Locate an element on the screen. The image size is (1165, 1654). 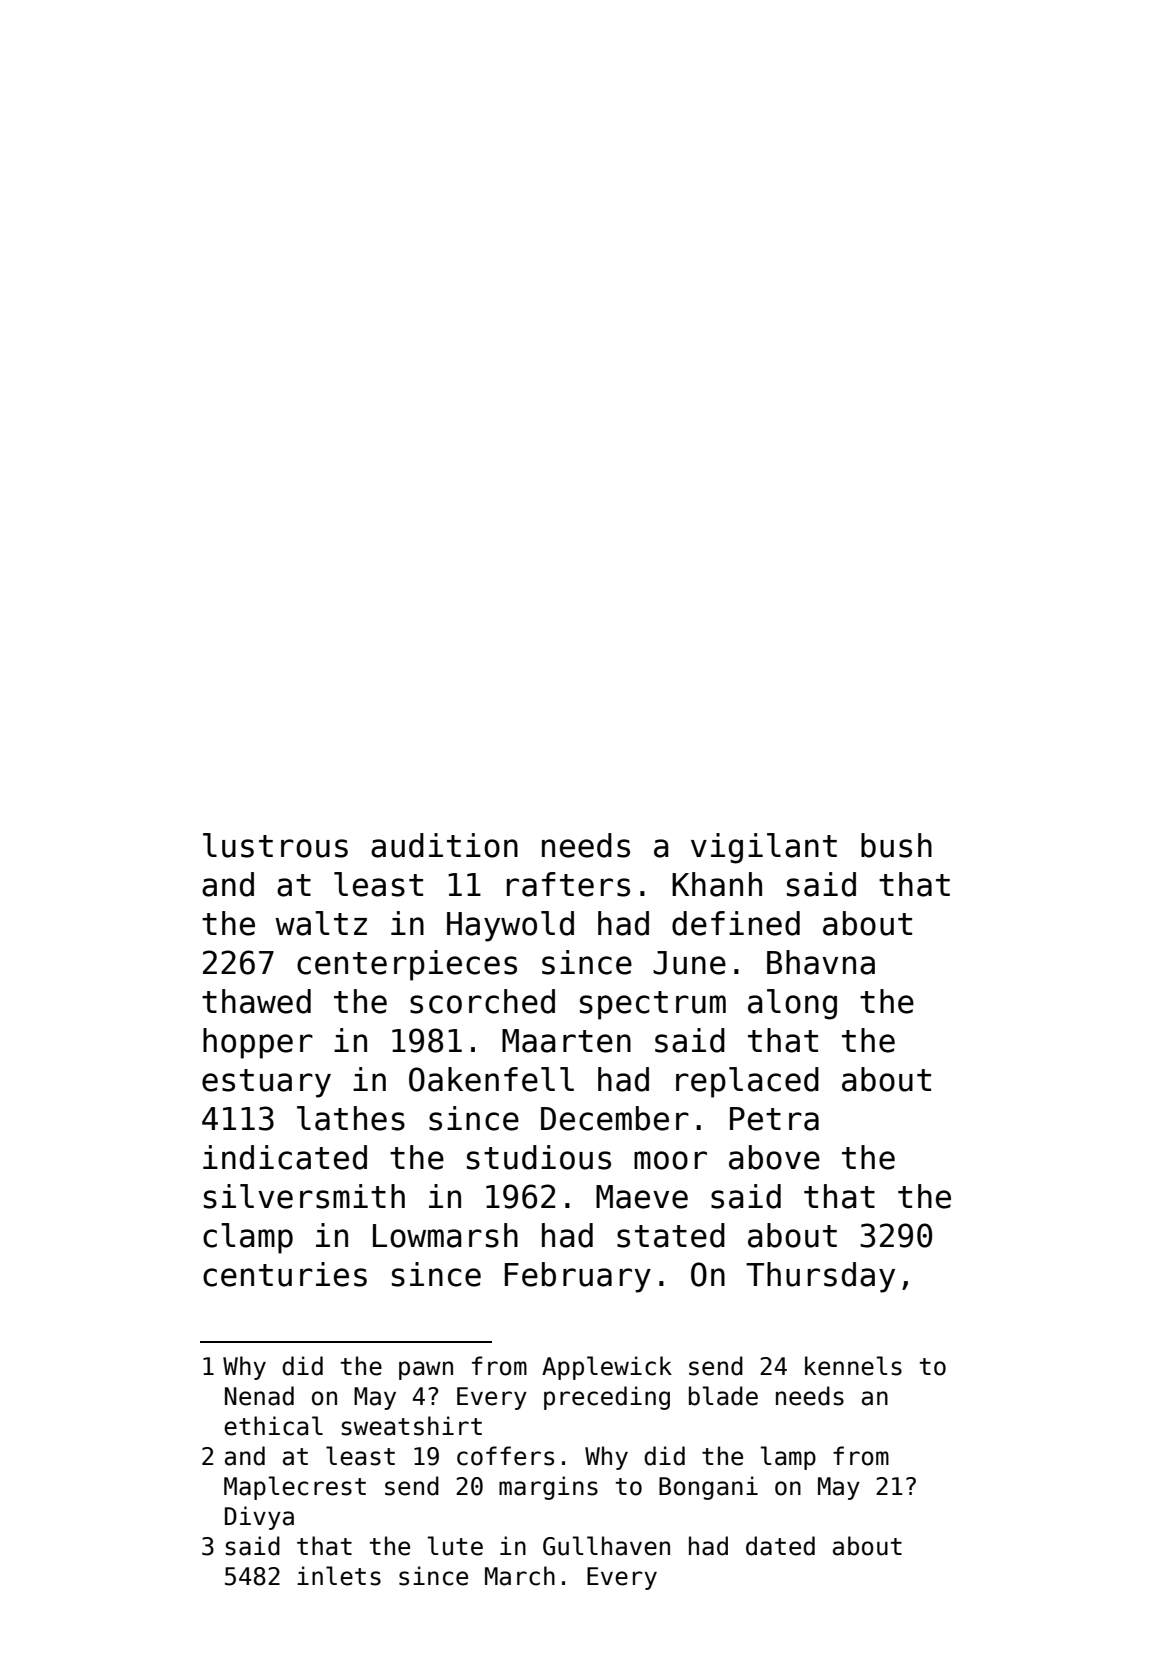
lustrous is located at coordinates (275, 845).
